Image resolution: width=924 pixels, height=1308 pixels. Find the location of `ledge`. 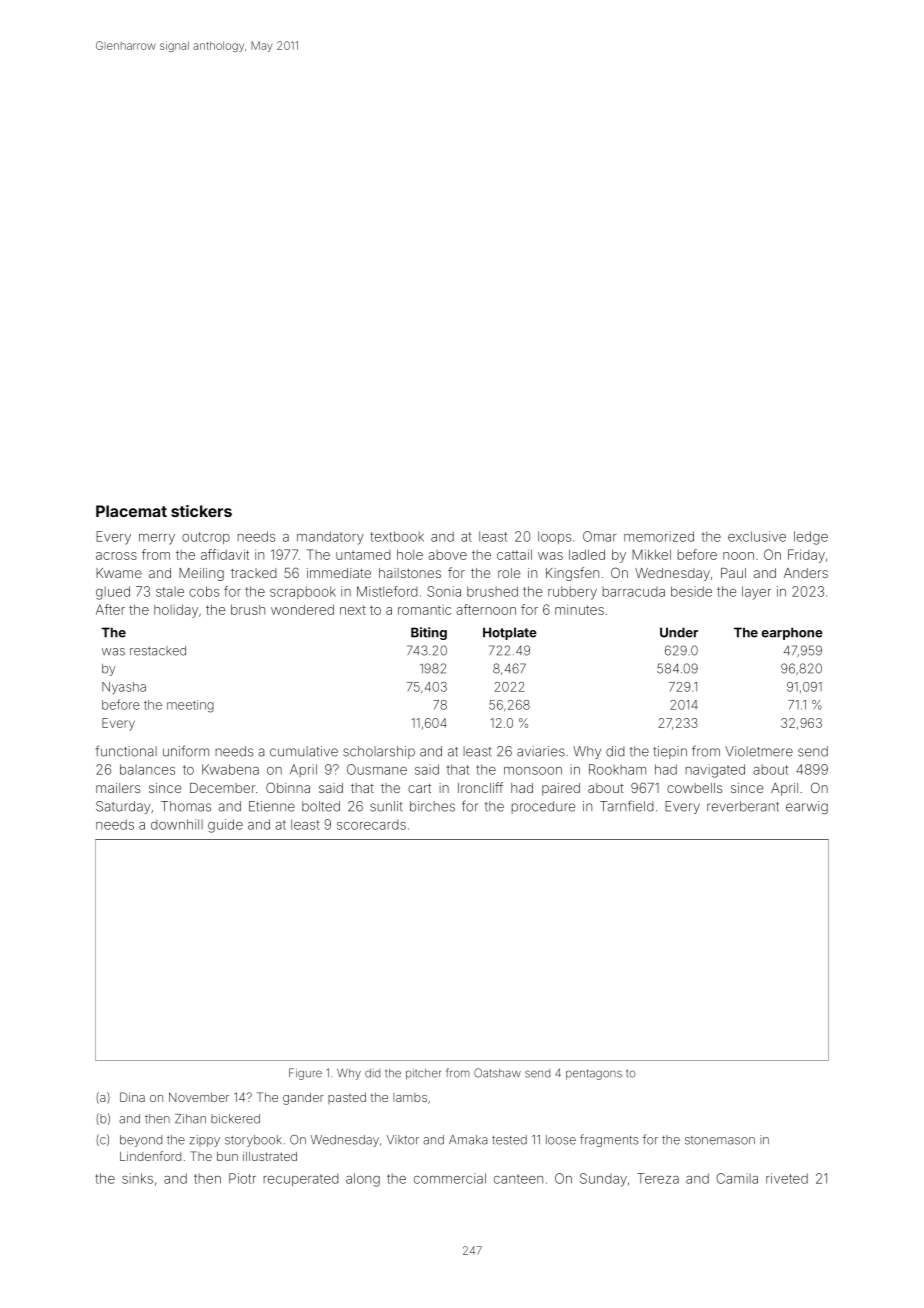

ledge is located at coordinates (811, 538).
